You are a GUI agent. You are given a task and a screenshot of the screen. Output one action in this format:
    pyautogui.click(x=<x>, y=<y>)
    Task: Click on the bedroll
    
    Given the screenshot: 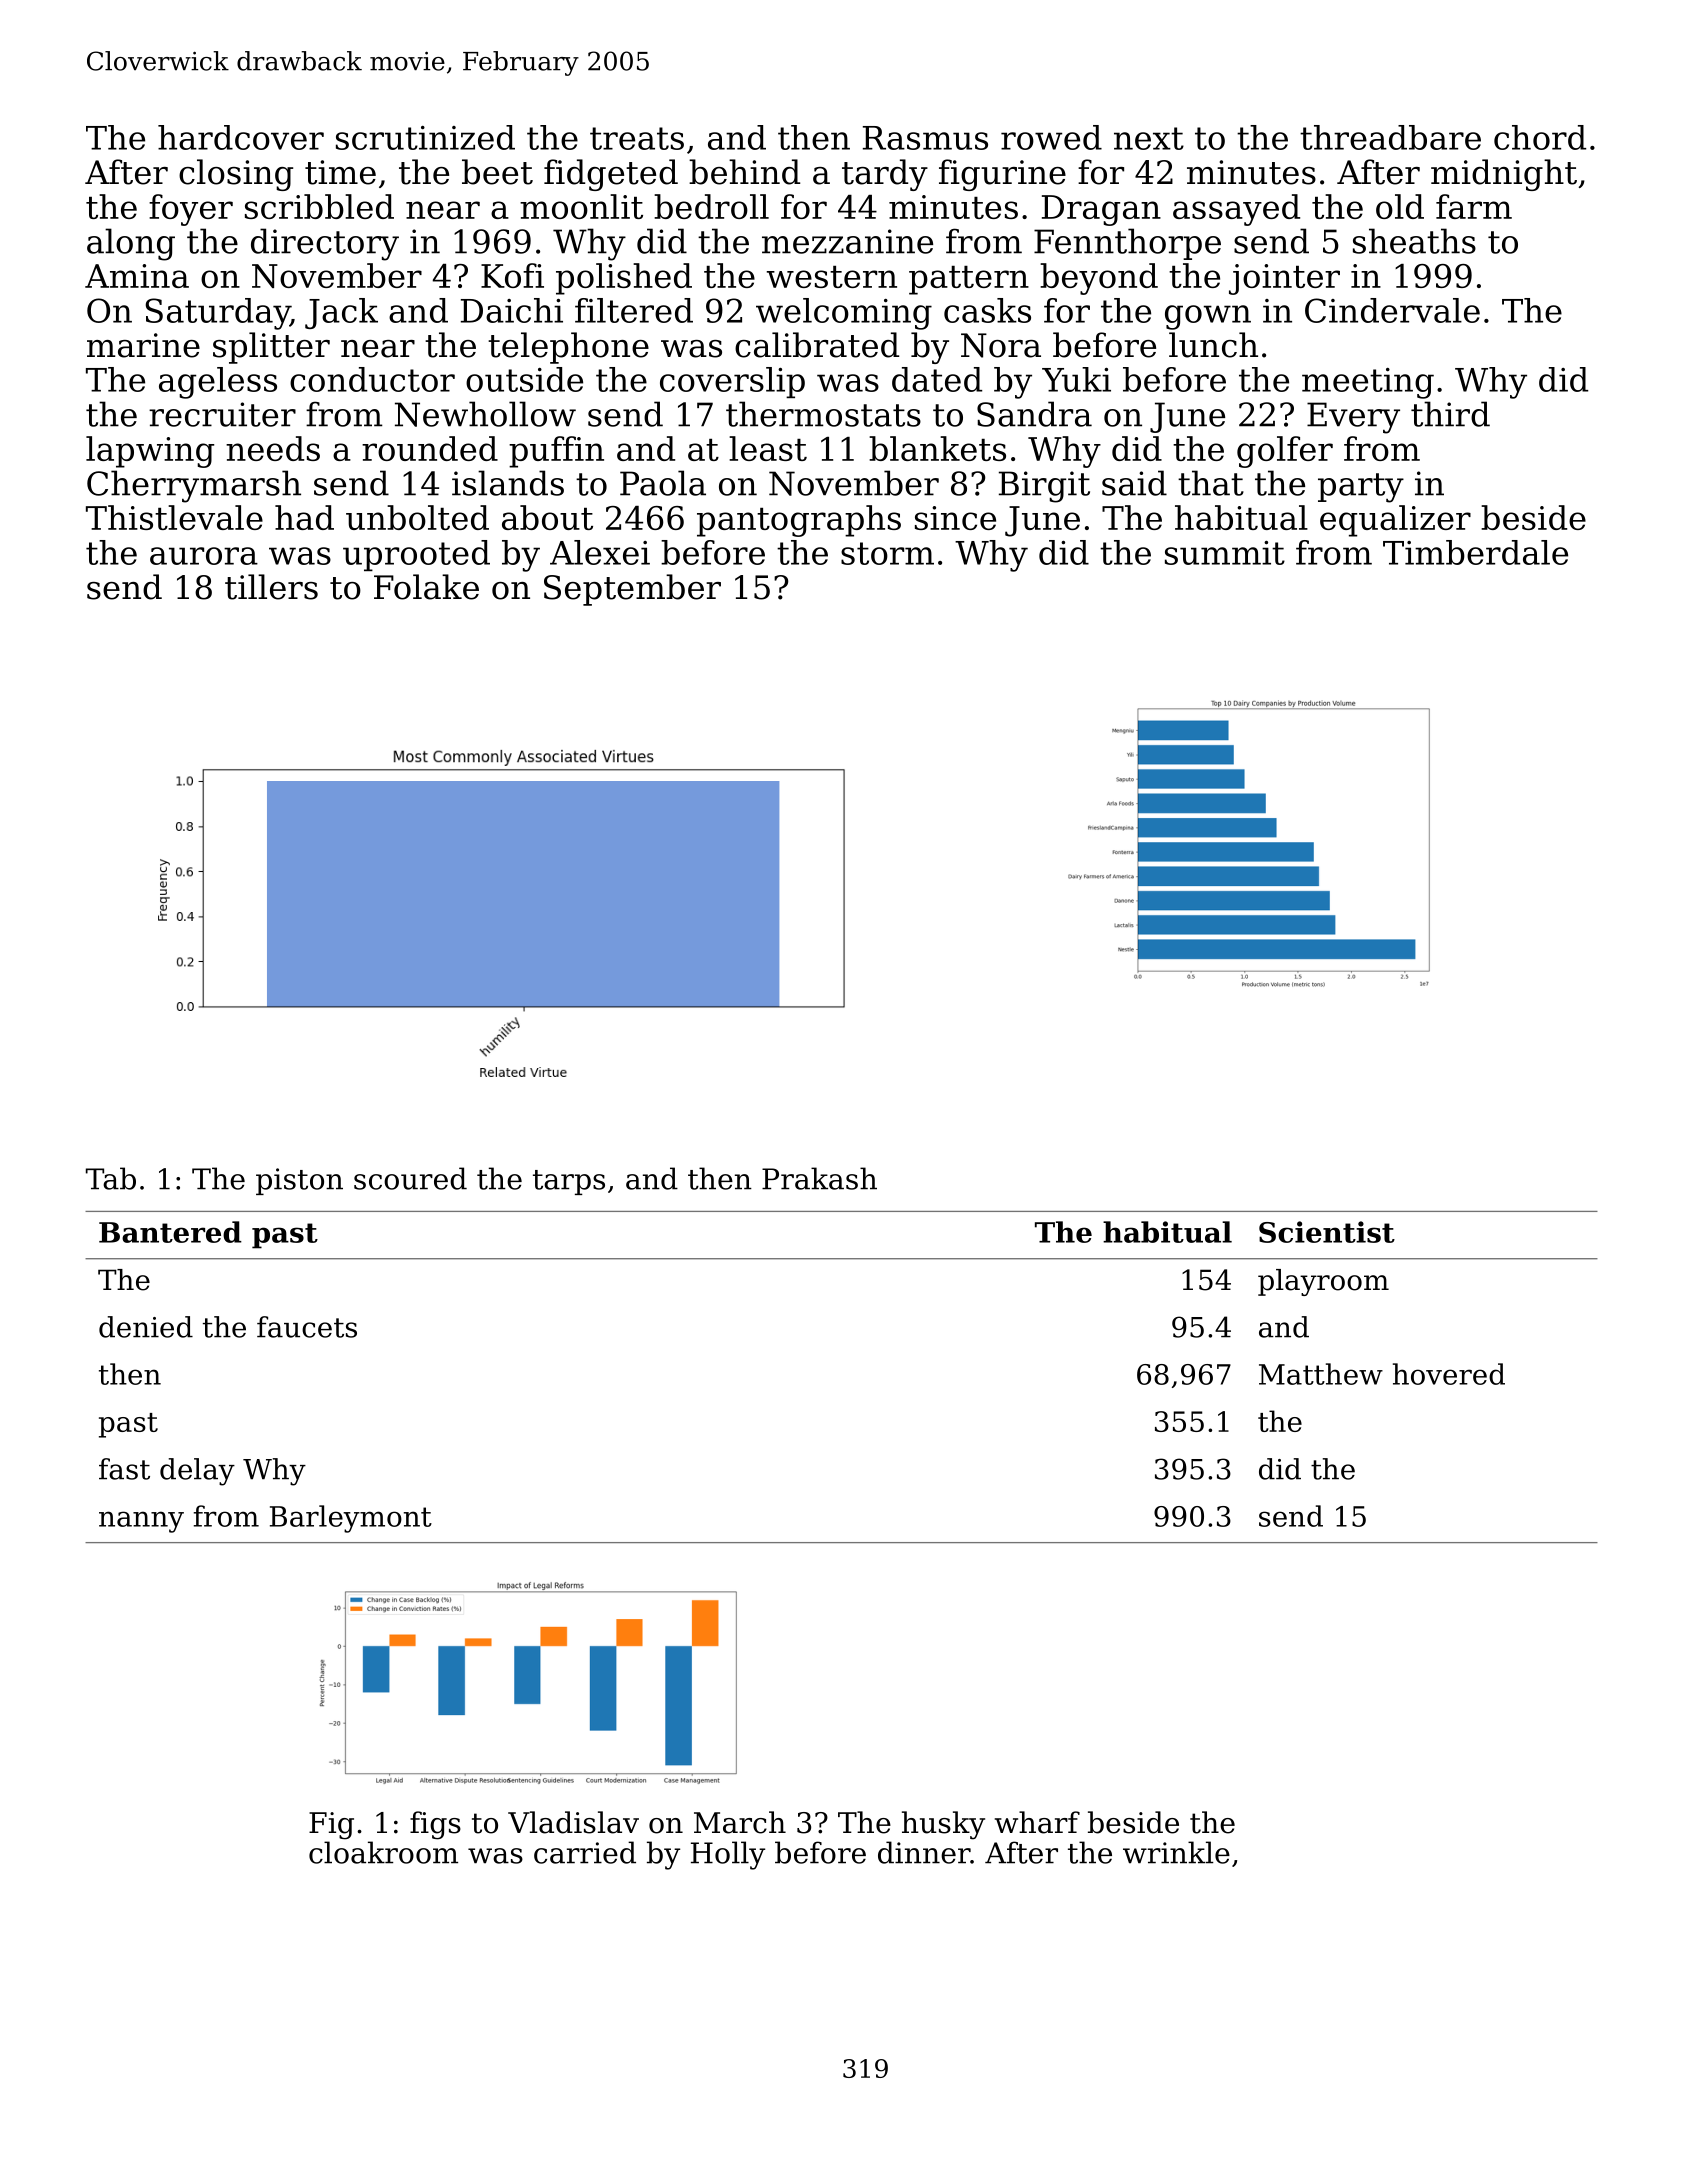 What is the action you would take?
    pyautogui.click(x=711, y=206)
